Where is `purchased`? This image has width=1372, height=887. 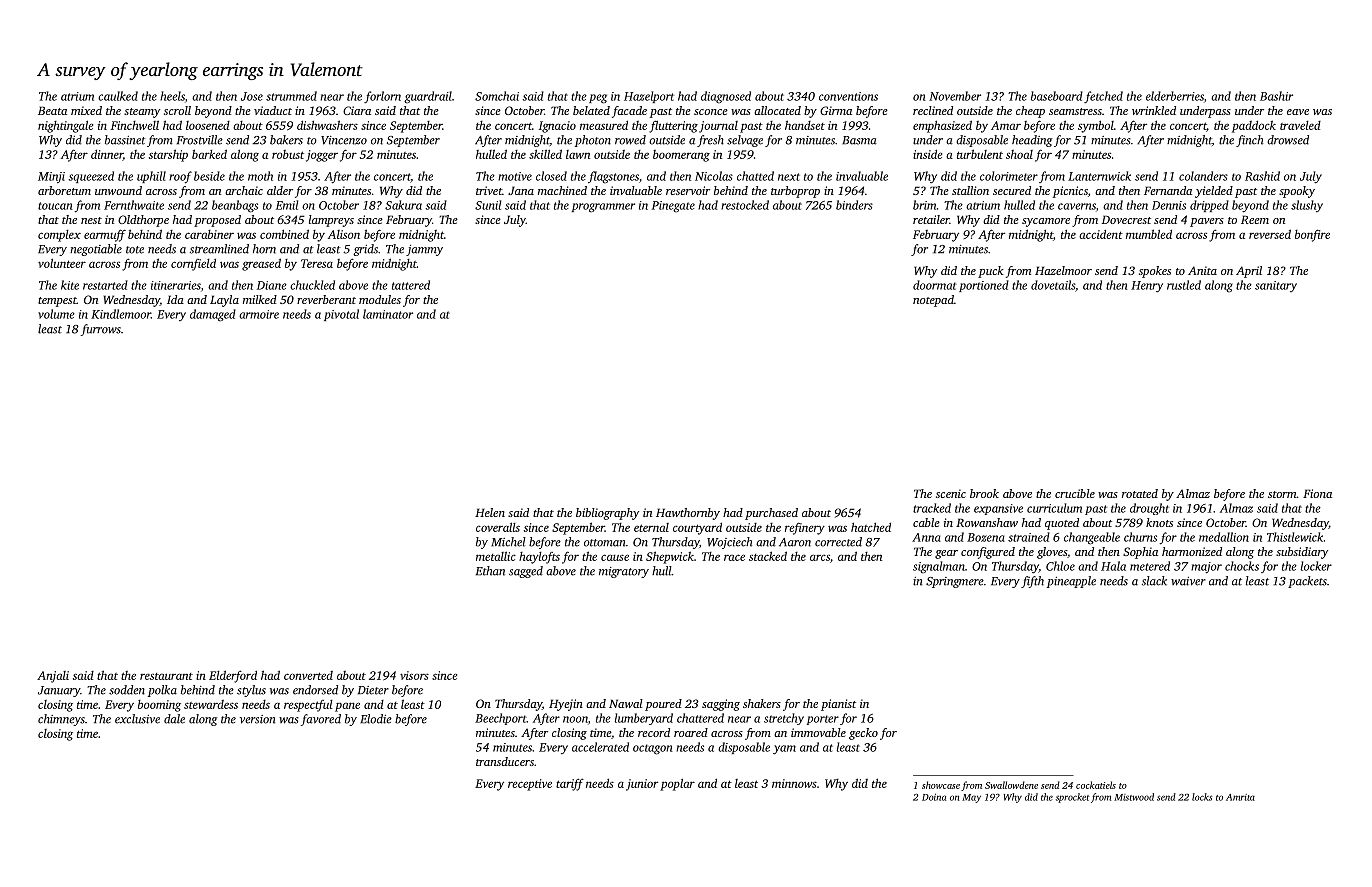 purchased is located at coordinates (771, 514).
